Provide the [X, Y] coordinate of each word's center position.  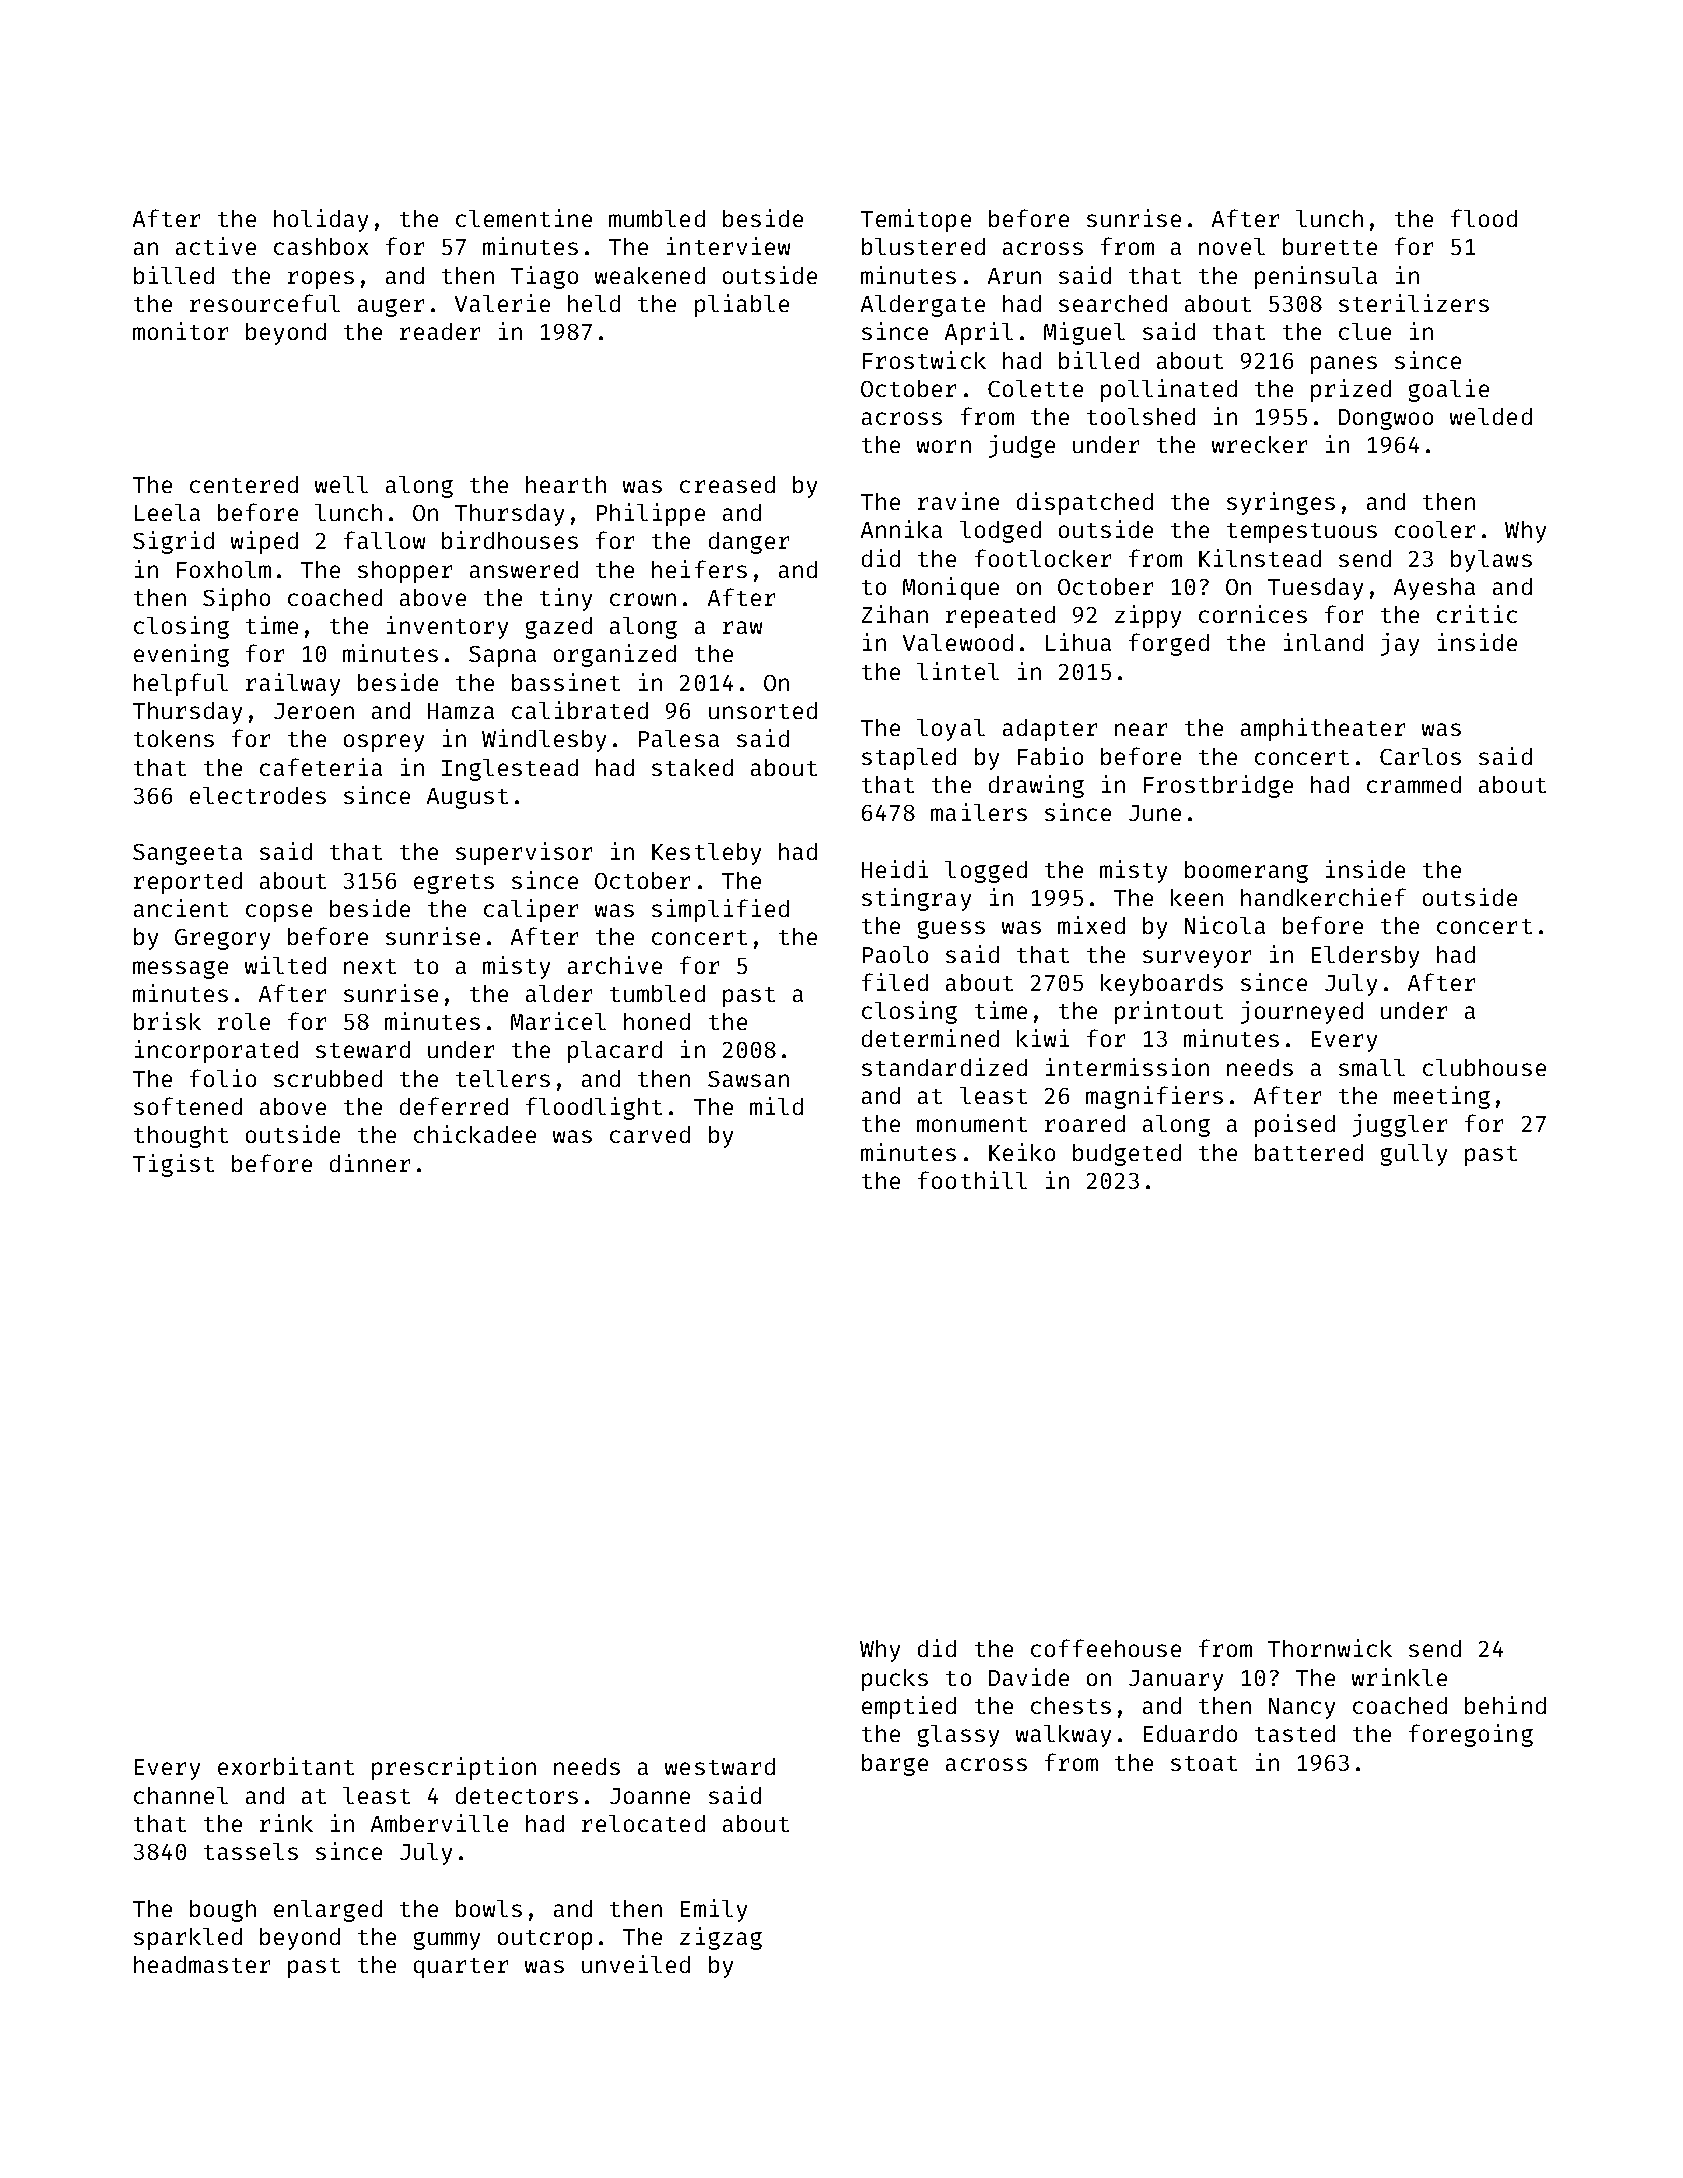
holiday [321, 220]
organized [615, 655]
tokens [174, 738]
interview [728, 246]
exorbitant [286, 1766]
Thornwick [1330, 1648]
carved [650, 1134]
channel [181, 1795]
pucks [895, 1680]
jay [1400, 644]
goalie [1449, 390]
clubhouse [1484, 1067]
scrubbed [328, 1078]
